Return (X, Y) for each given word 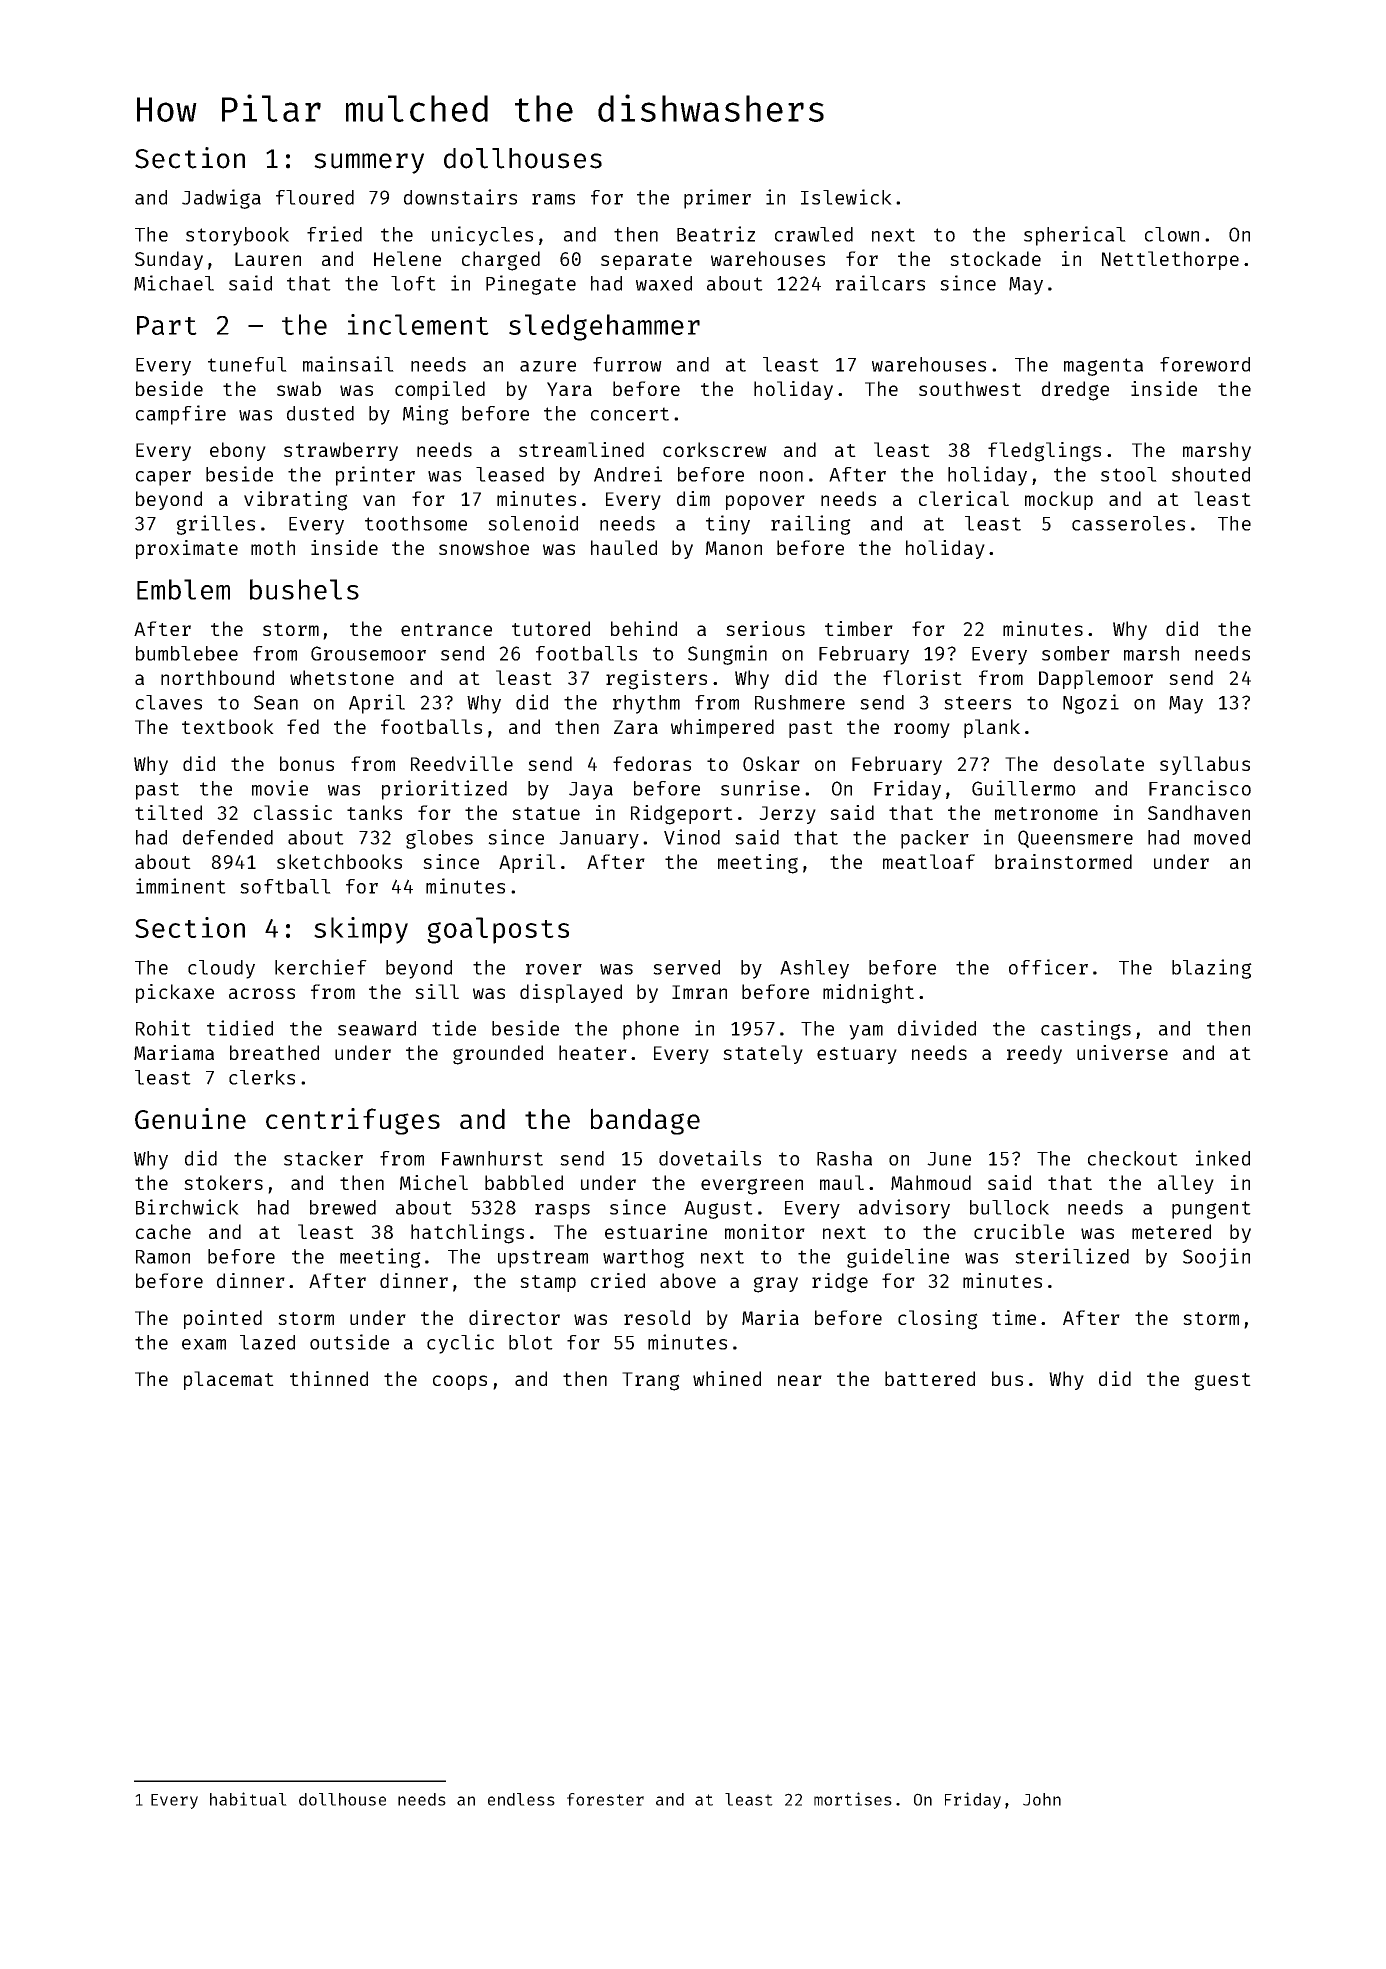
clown (1172, 234)
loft (413, 283)
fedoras (652, 763)
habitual (248, 1799)
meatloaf (929, 861)
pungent (1211, 1210)
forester (605, 1799)
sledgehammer (604, 327)
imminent (181, 886)
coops (460, 1382)
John (1042, 1799)
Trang (651, 1381)
